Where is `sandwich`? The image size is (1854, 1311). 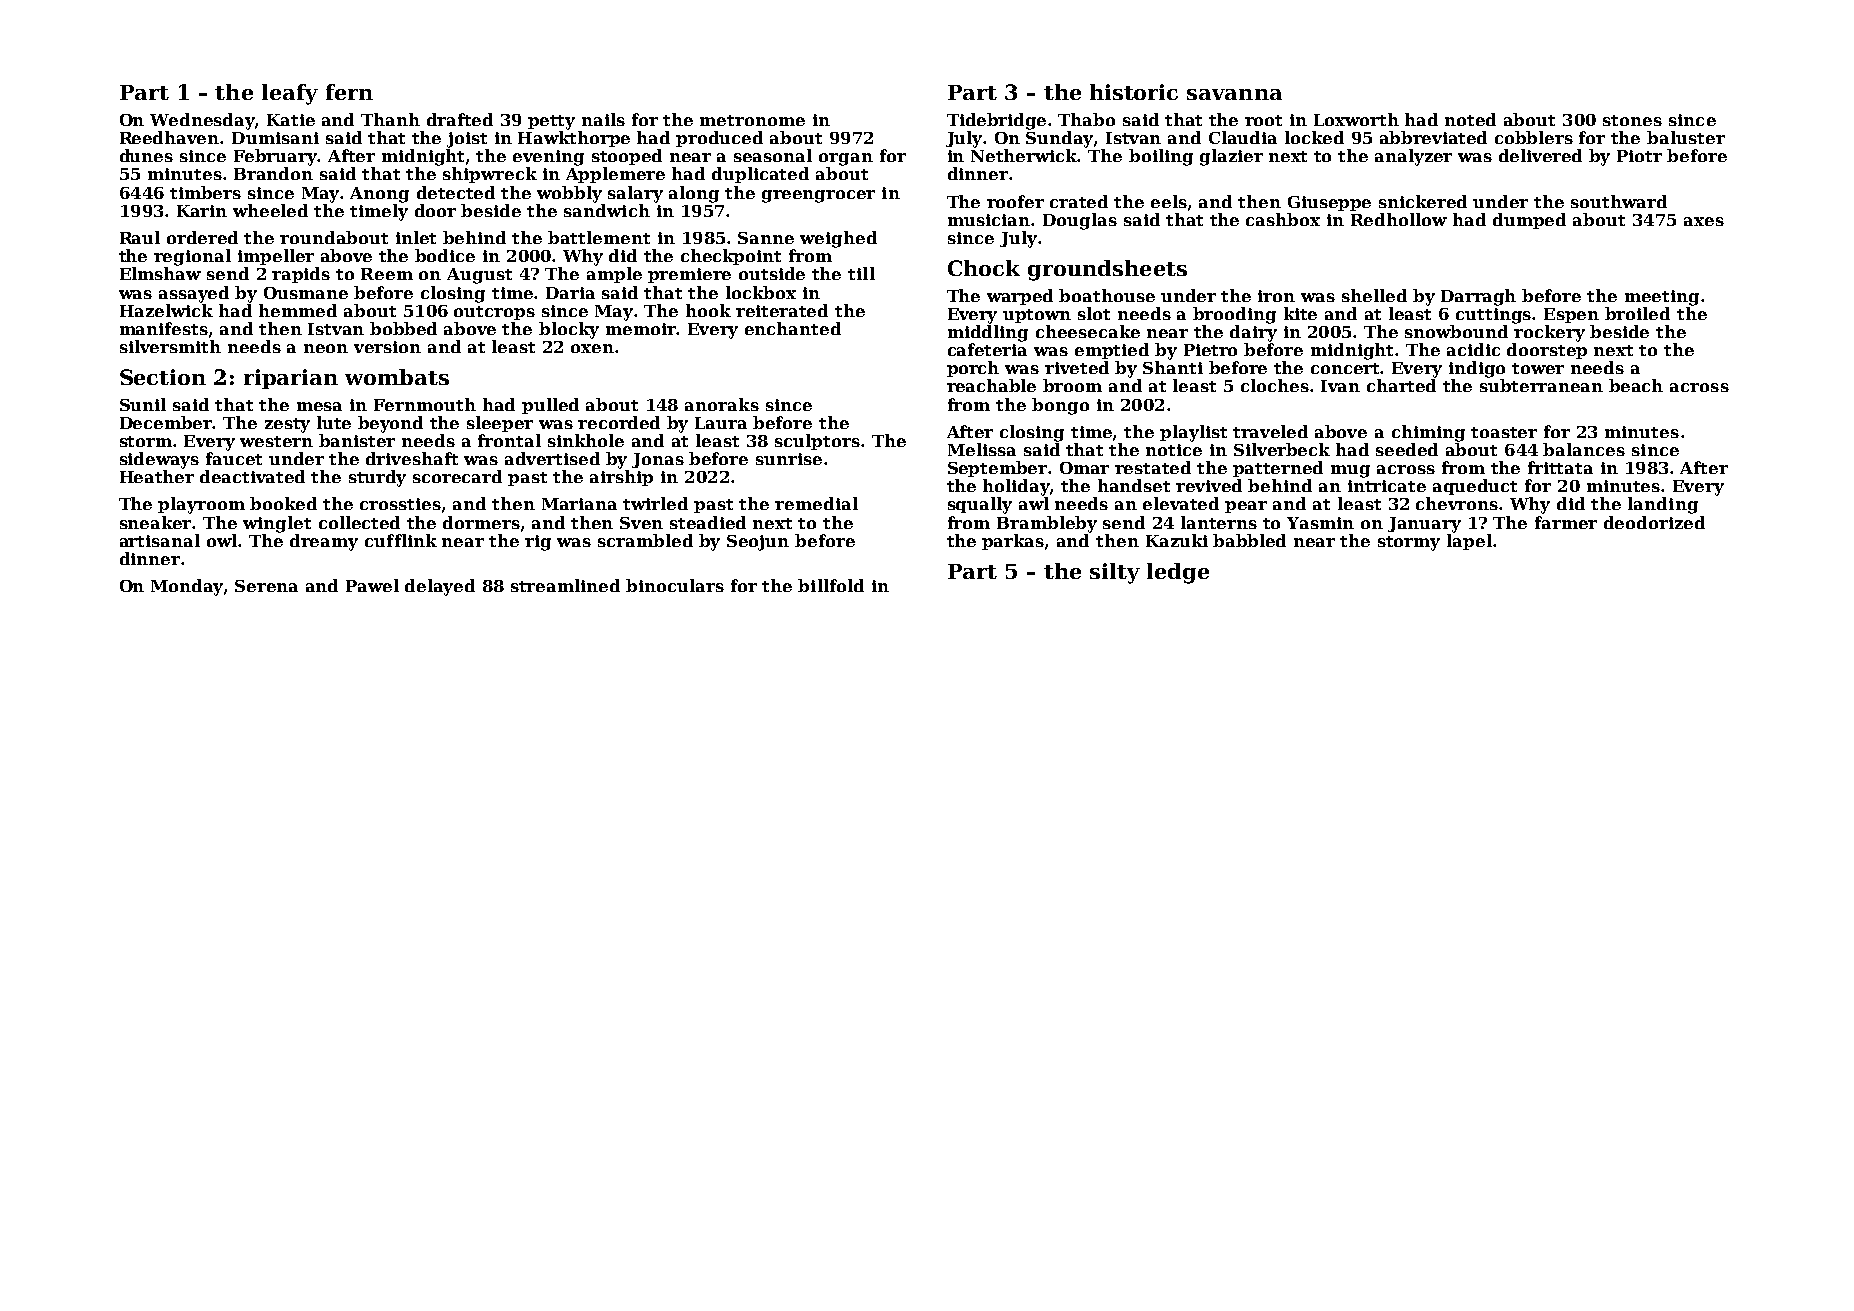
sandwich is located at coordinates (607, 210).
